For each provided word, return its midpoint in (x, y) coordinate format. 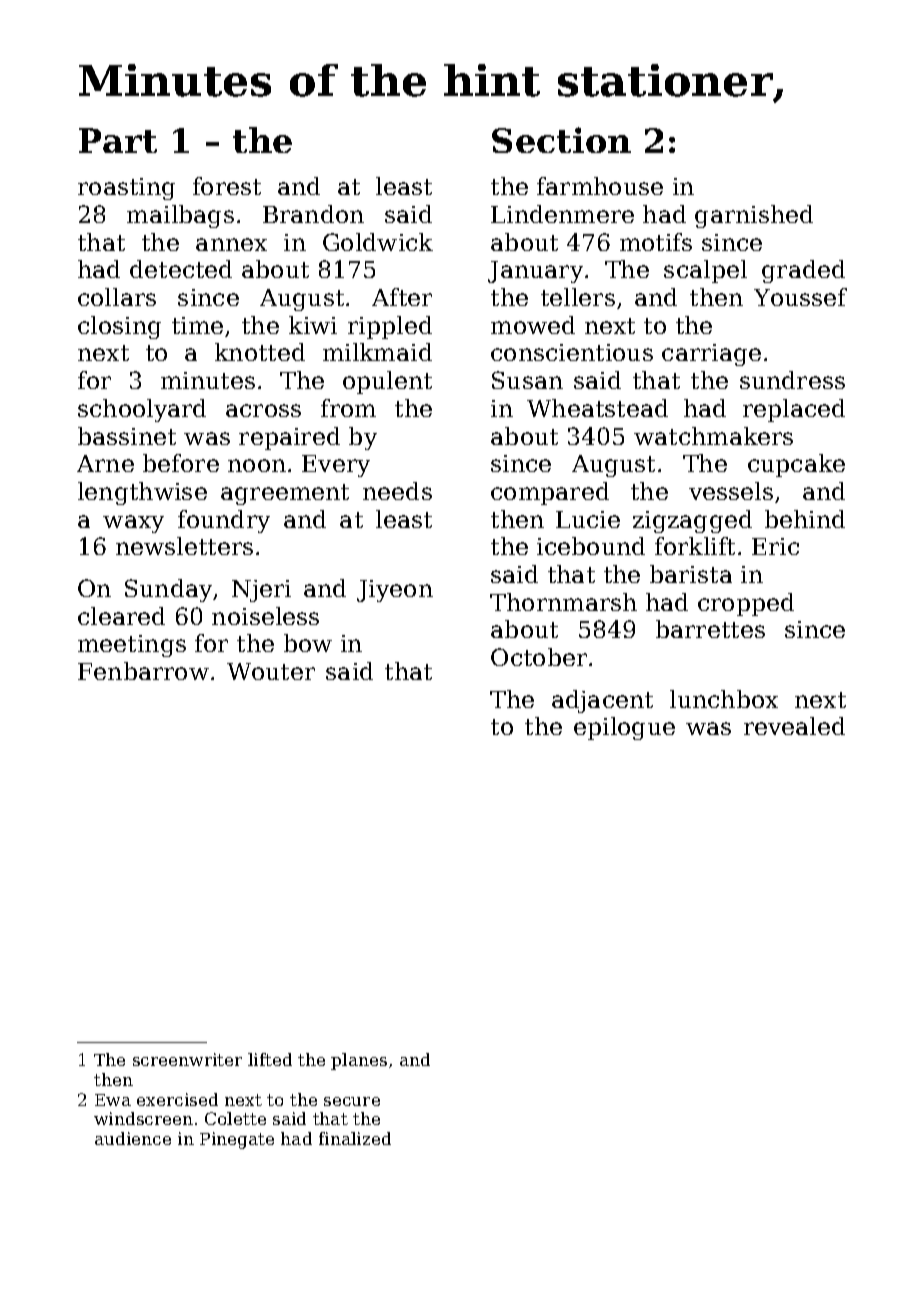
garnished (754, 216)
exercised (177, 1099)
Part (118, 140)
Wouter (271, 671)
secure (352, 1101)
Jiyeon (395, 591)
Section (561, 140)
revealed (794, 726)
